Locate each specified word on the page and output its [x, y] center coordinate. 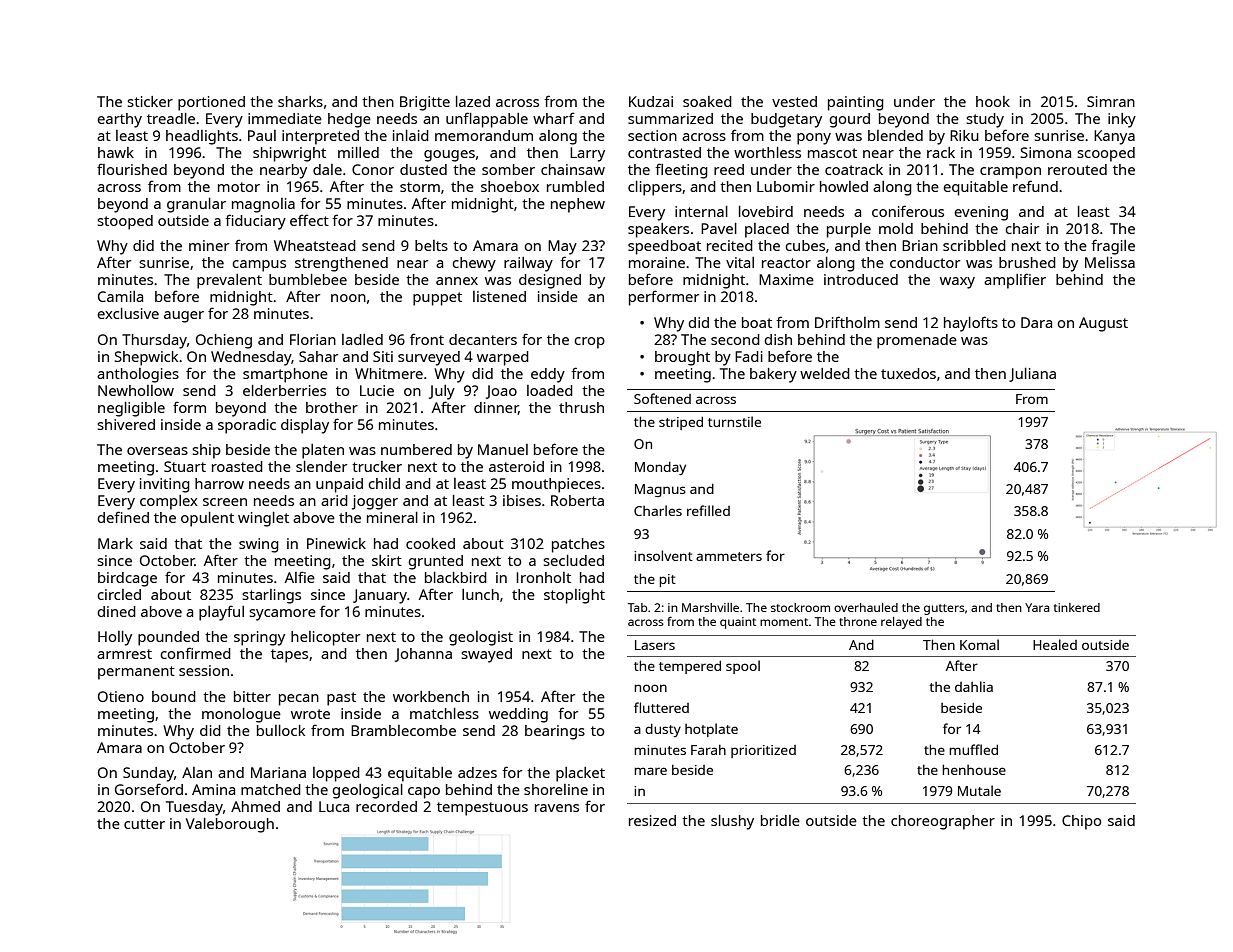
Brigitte [425, 103]
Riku [964, 135]
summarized [670, 118]
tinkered [1077, 607]
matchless [444, 713]
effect [309, 220]
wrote [310, 714]
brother [332, 407]
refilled [708, 510]
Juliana [1032, 375]
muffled [973, 749]
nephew [578, 205]
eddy [548, 375]
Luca [334, 806]
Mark [115, 543]
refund [1035, 186]
